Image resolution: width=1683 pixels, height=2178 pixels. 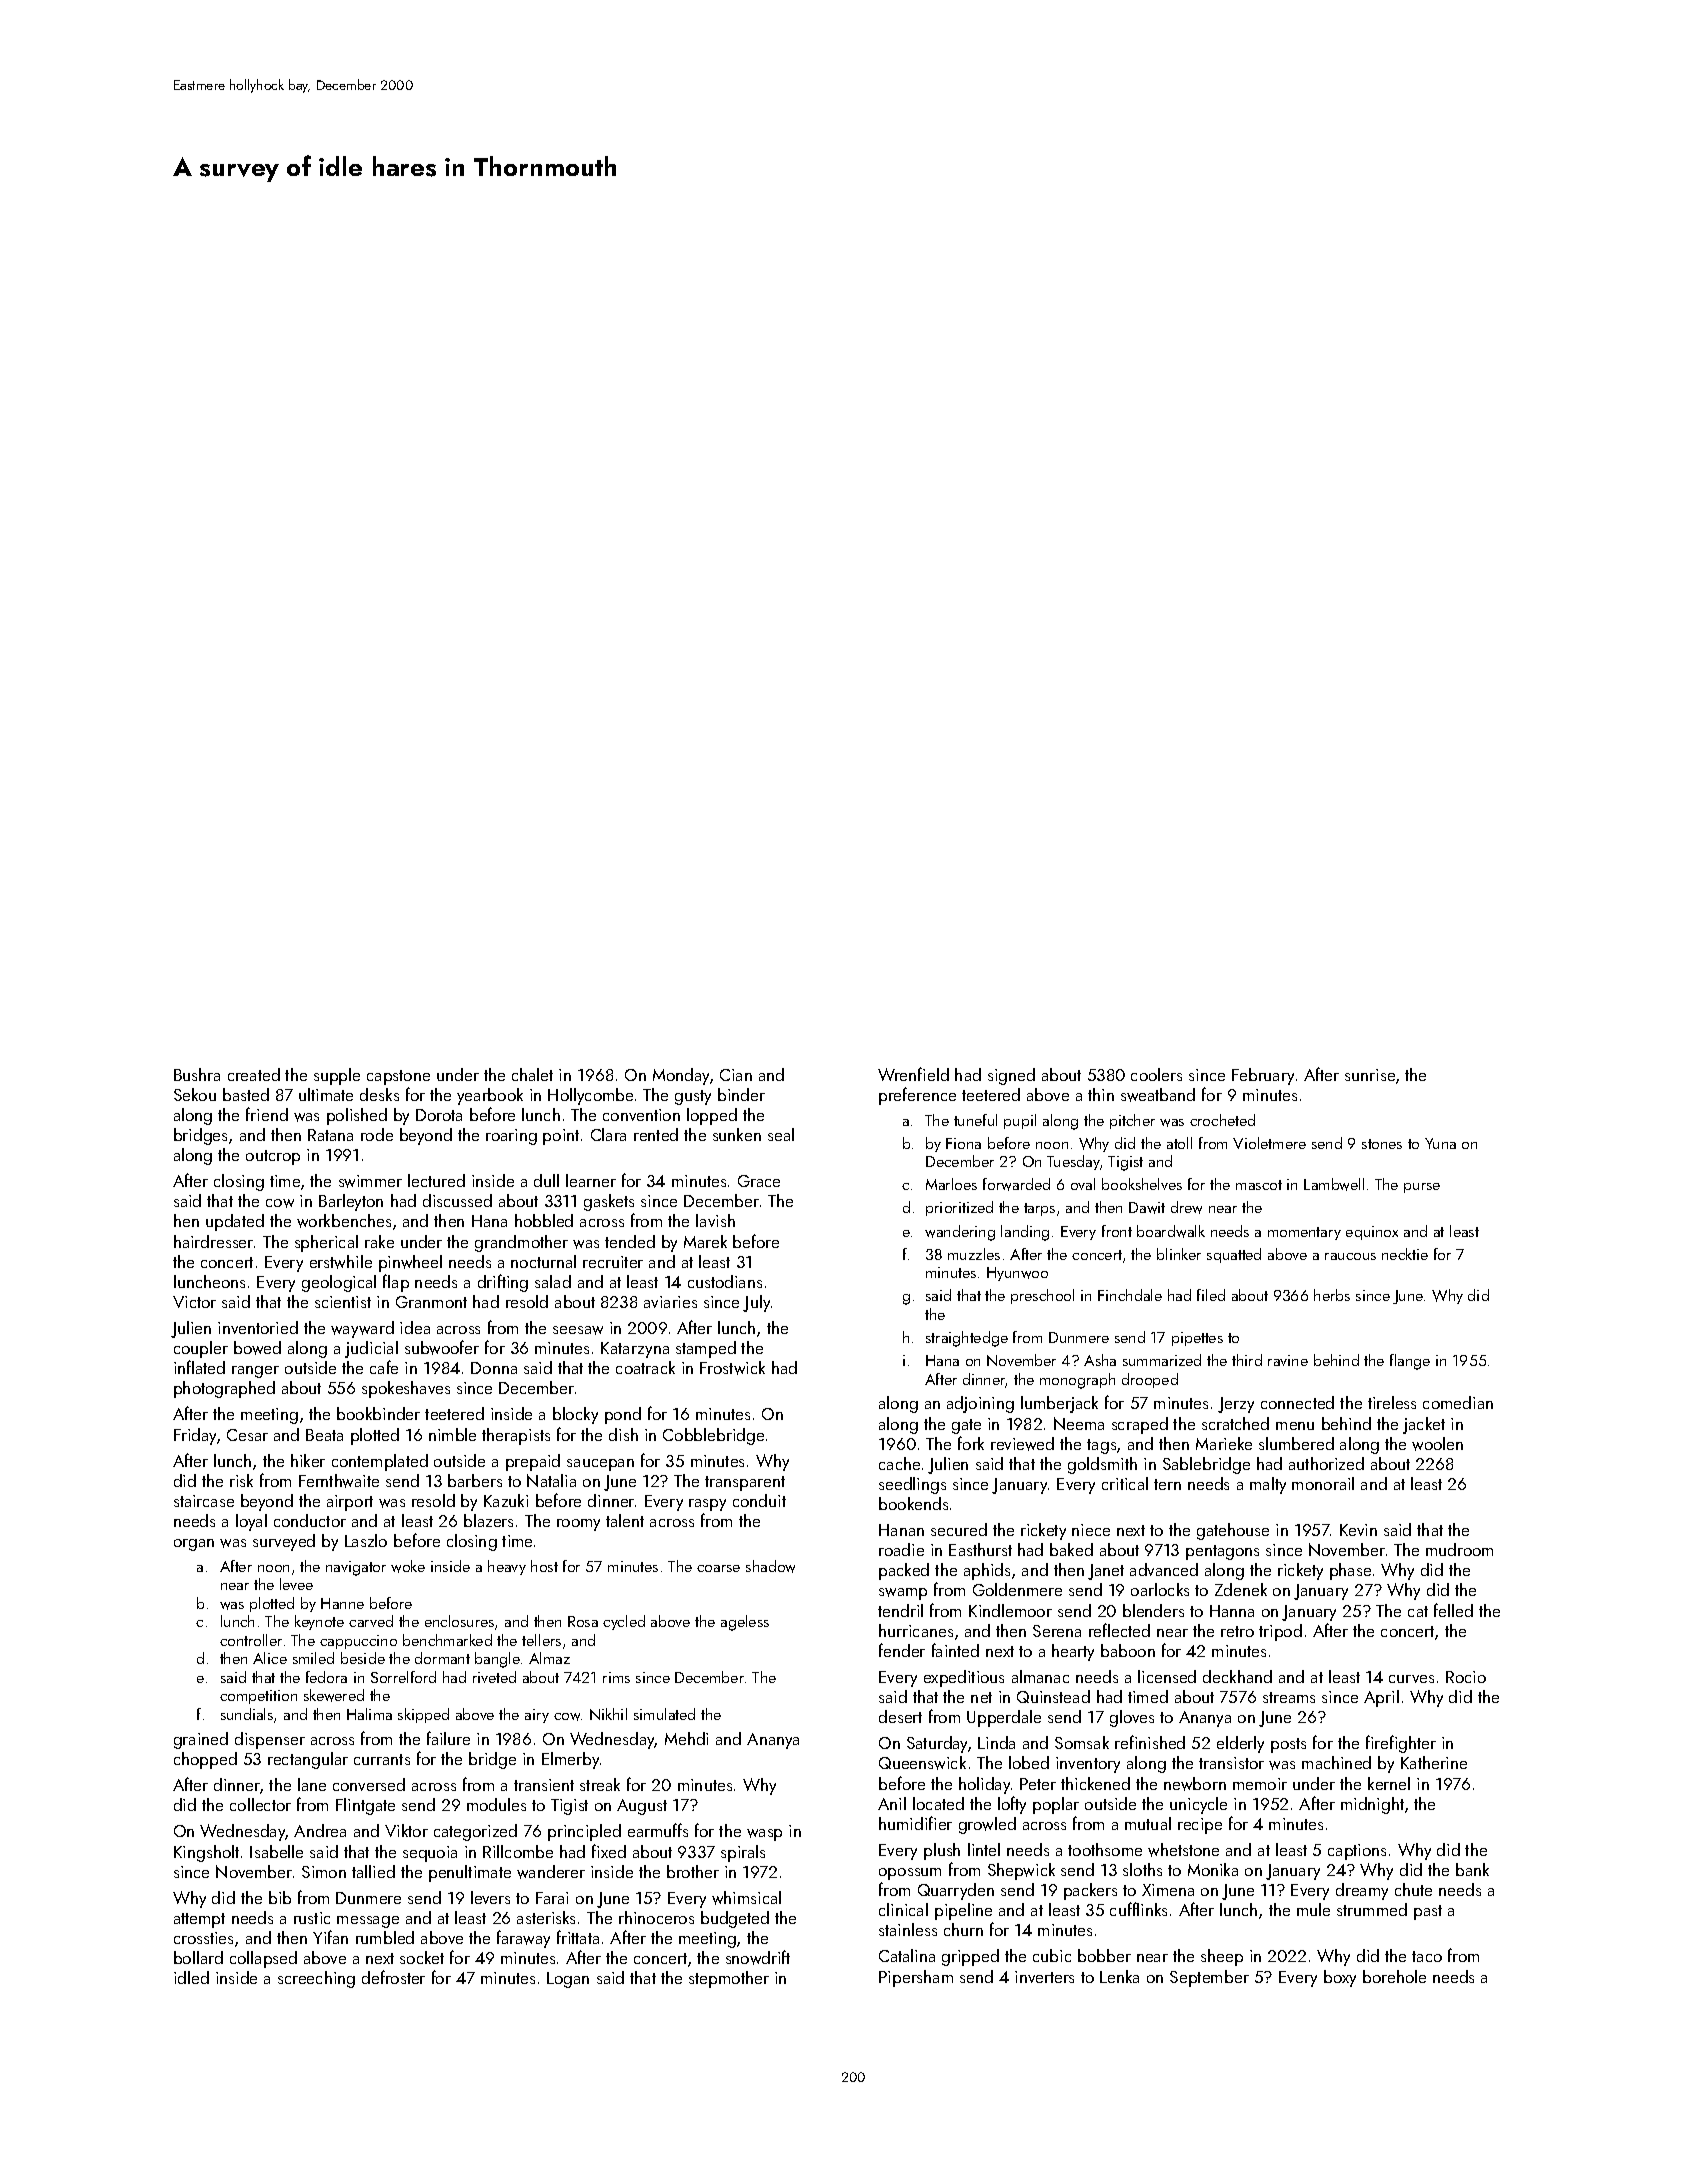 What do you see at coordinates (1269, 1143) in the screenshot?
I see `Violetmere` at bounding box center [1269, 1143].
